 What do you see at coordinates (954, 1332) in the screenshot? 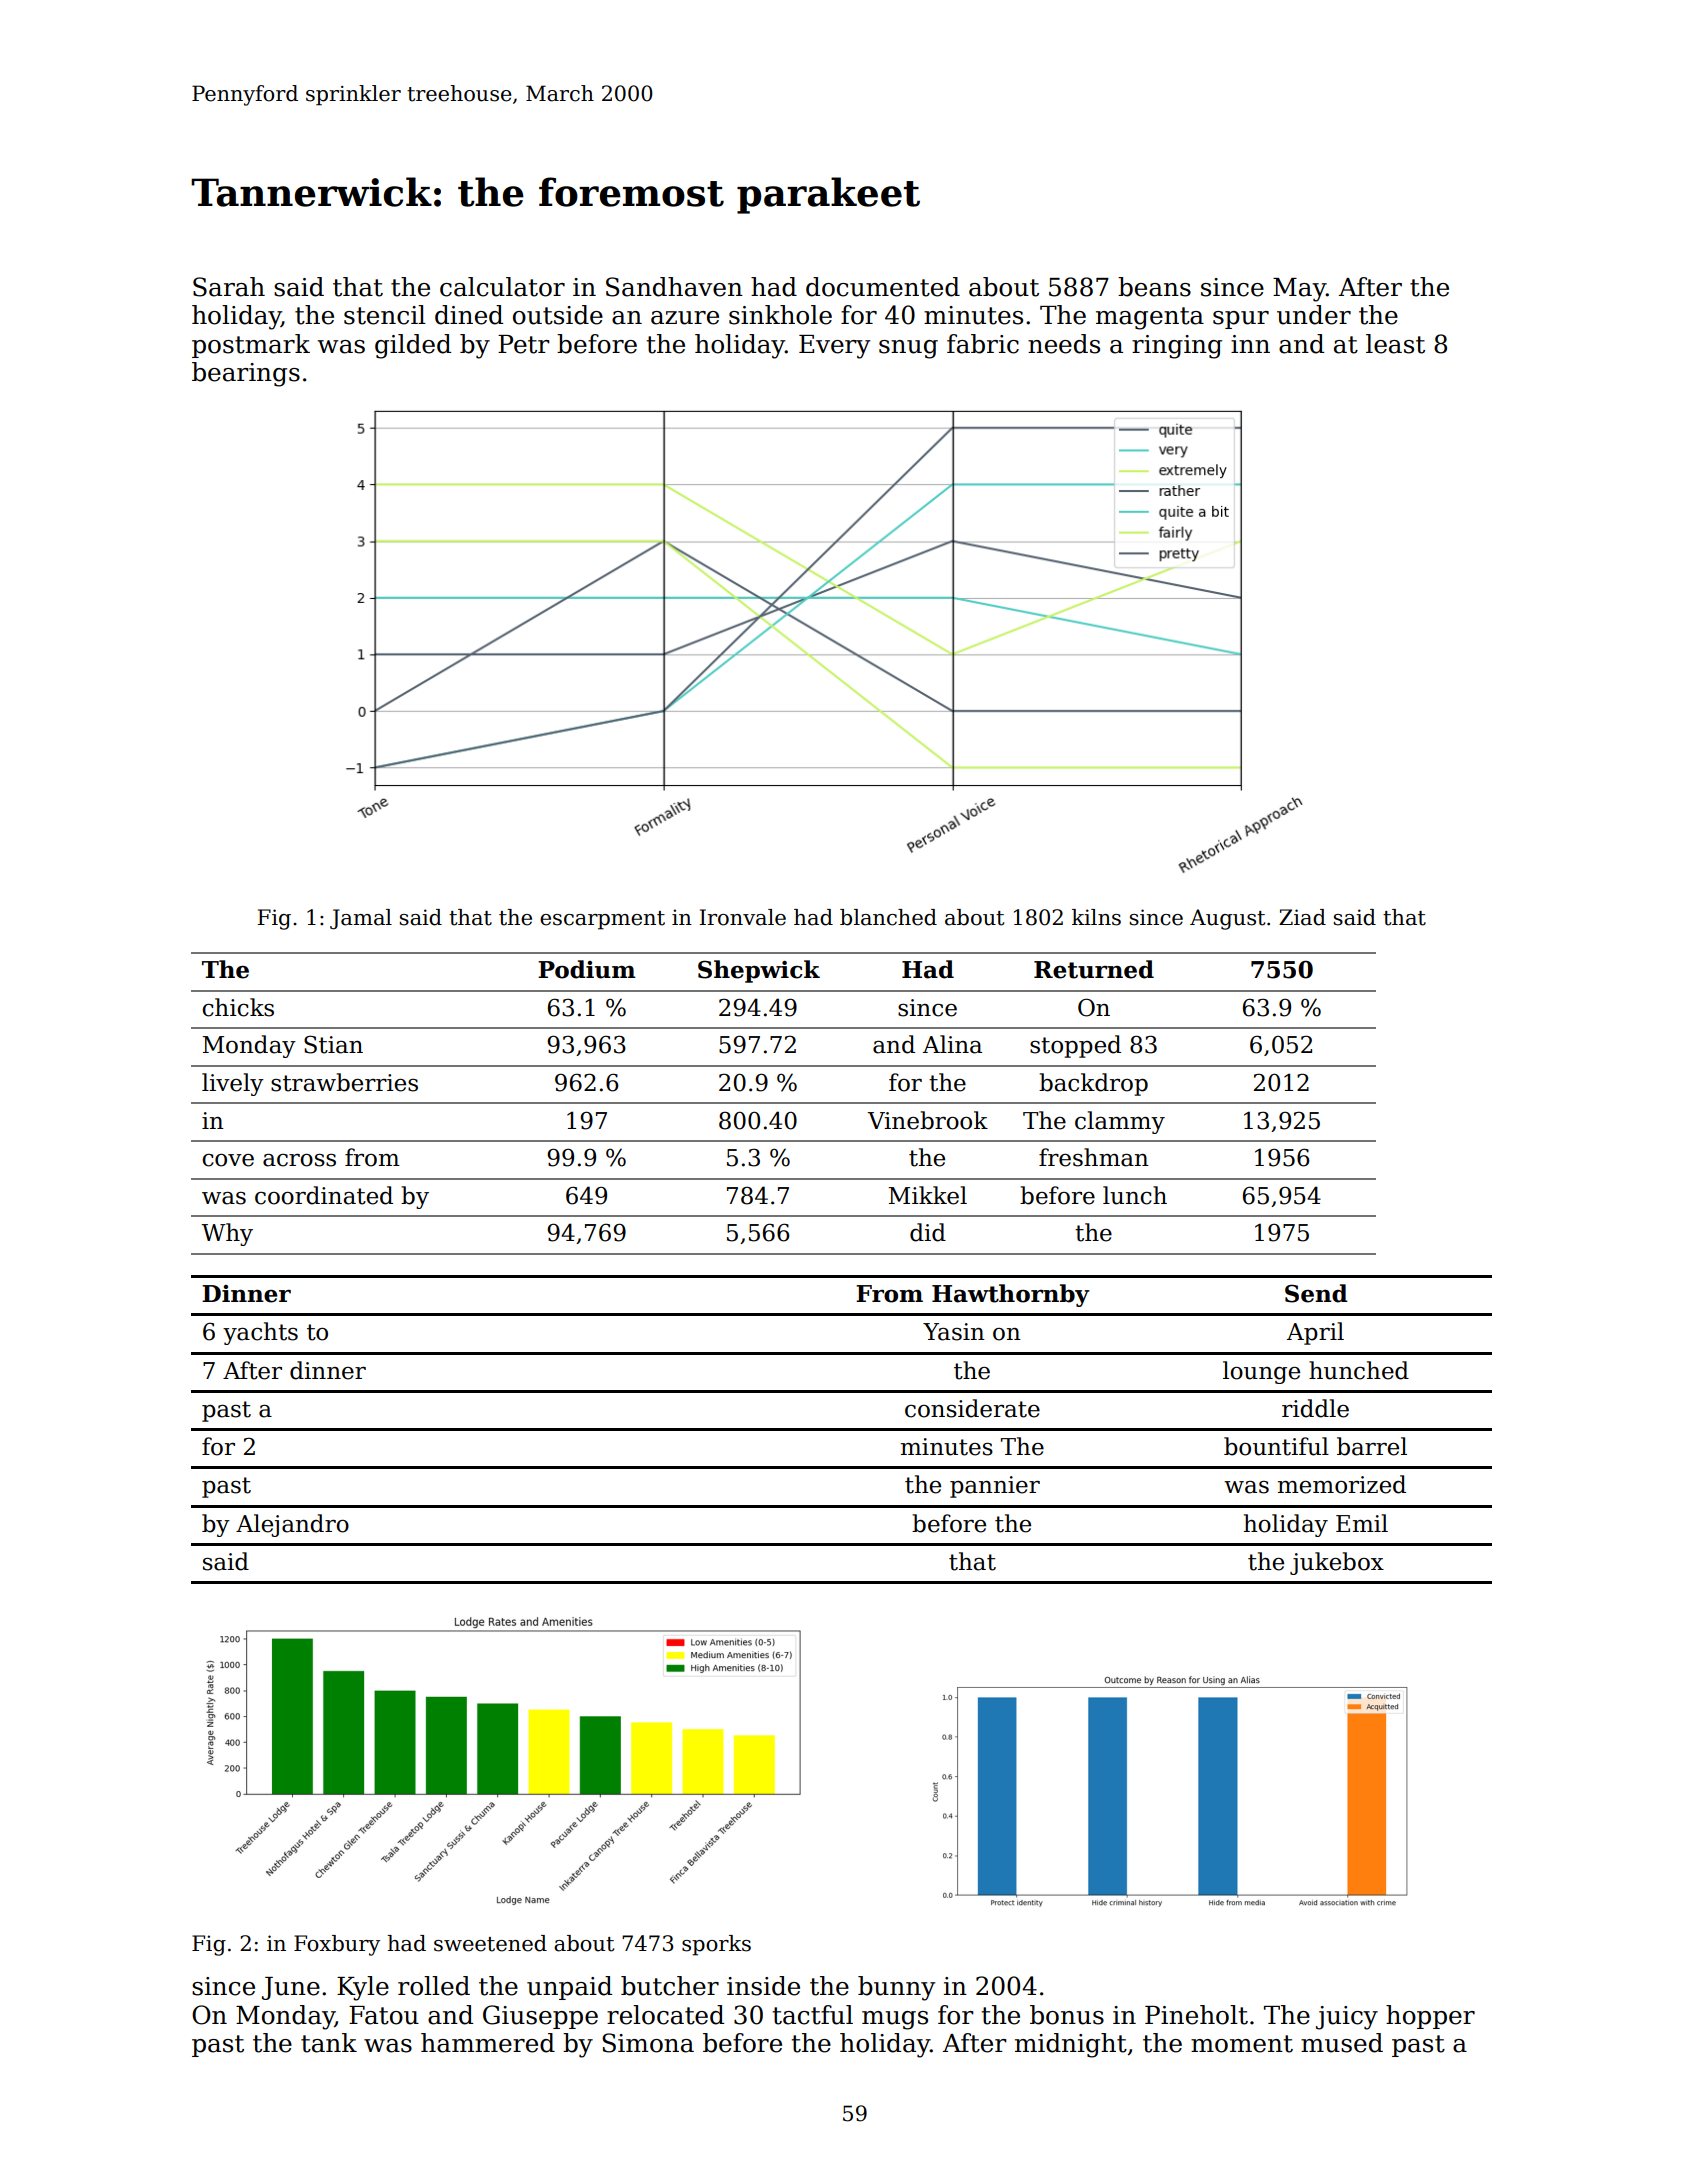
I see `Yasin` at bounding box center [954, 1332].
